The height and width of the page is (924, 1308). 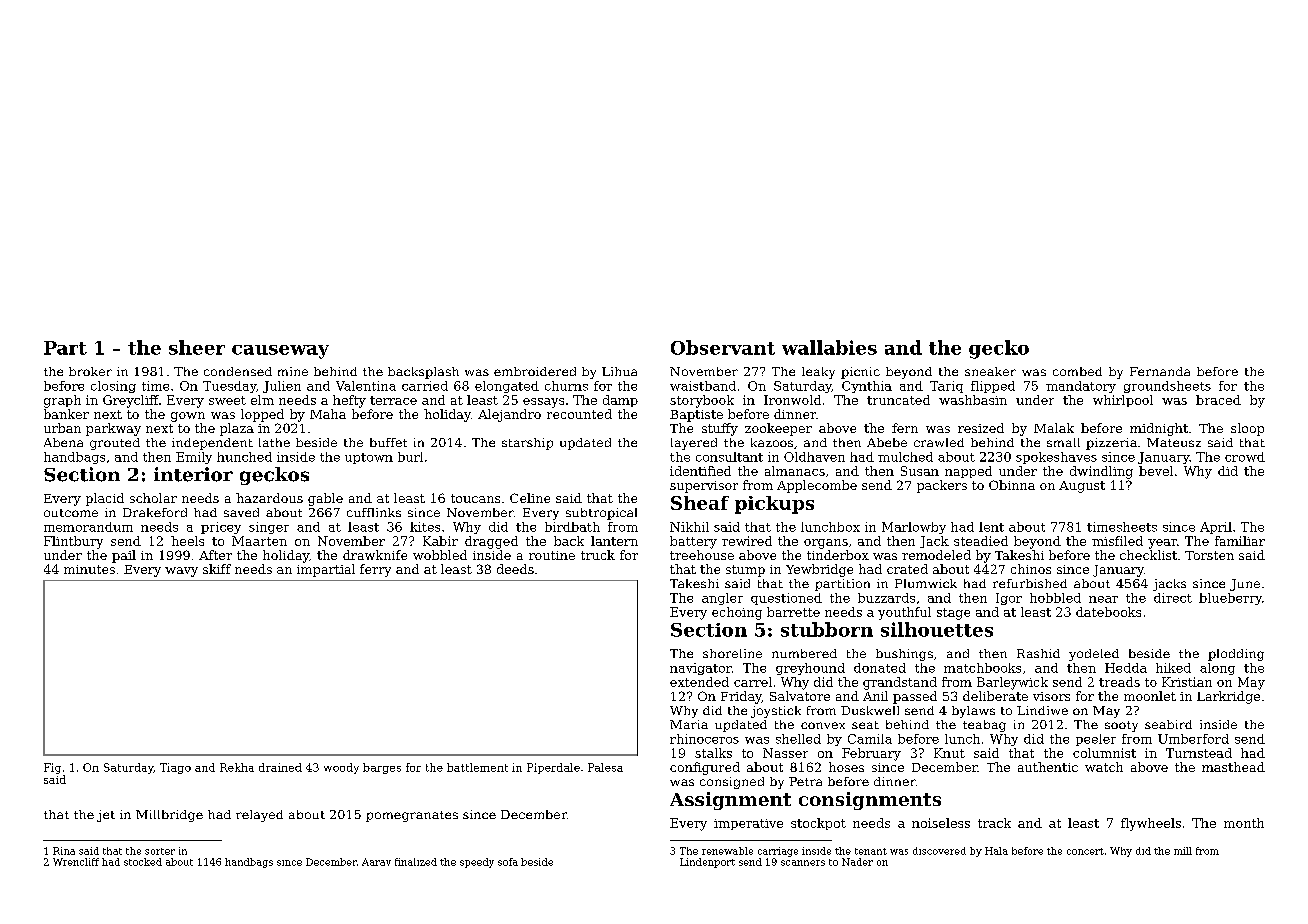 I want to click on pricey, so click(x=221, y=528).
